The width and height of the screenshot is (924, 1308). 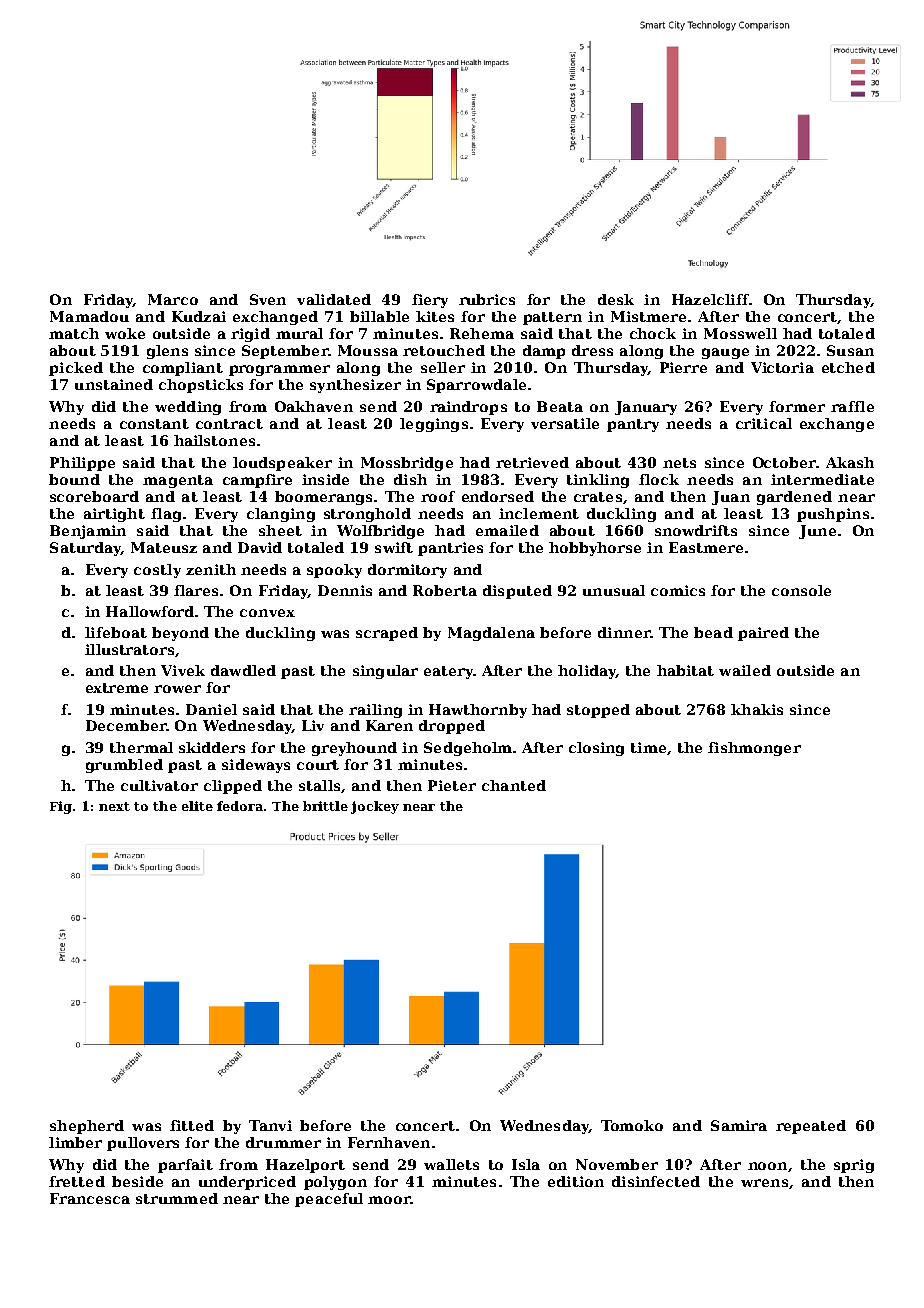 I want to click on closing, so click(x=596, y=749).
